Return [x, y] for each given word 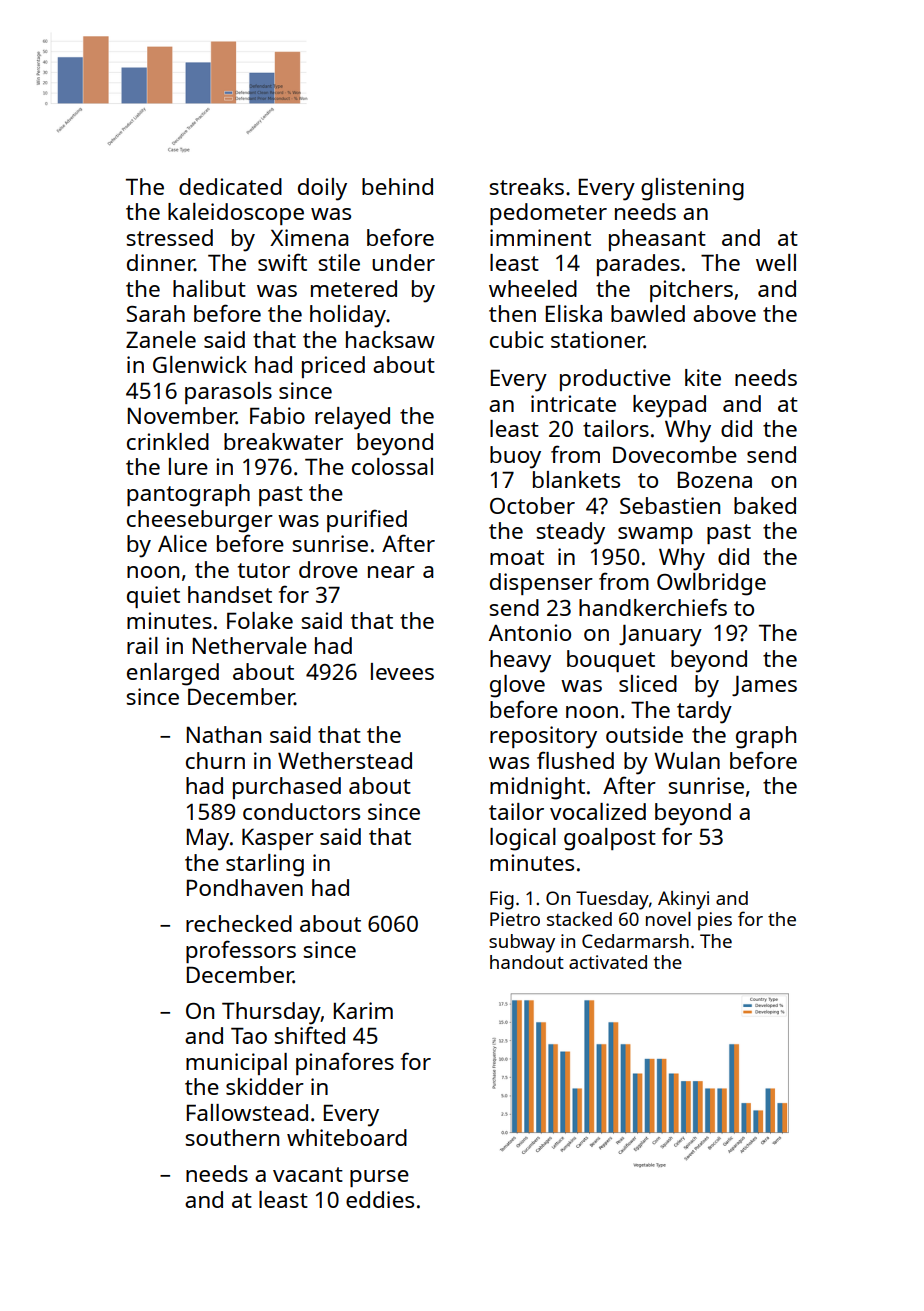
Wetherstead [345, 760]
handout [527, 962]
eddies [380, 1199]
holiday [348, 316]
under [403, 262]
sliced [648, 683]
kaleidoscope [236, 214]
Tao [249, 1035]
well [776, 262]
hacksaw [390, 339]
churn [215, 760]
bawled [648, 313]
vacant [308, 1174]
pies [715, 921]
